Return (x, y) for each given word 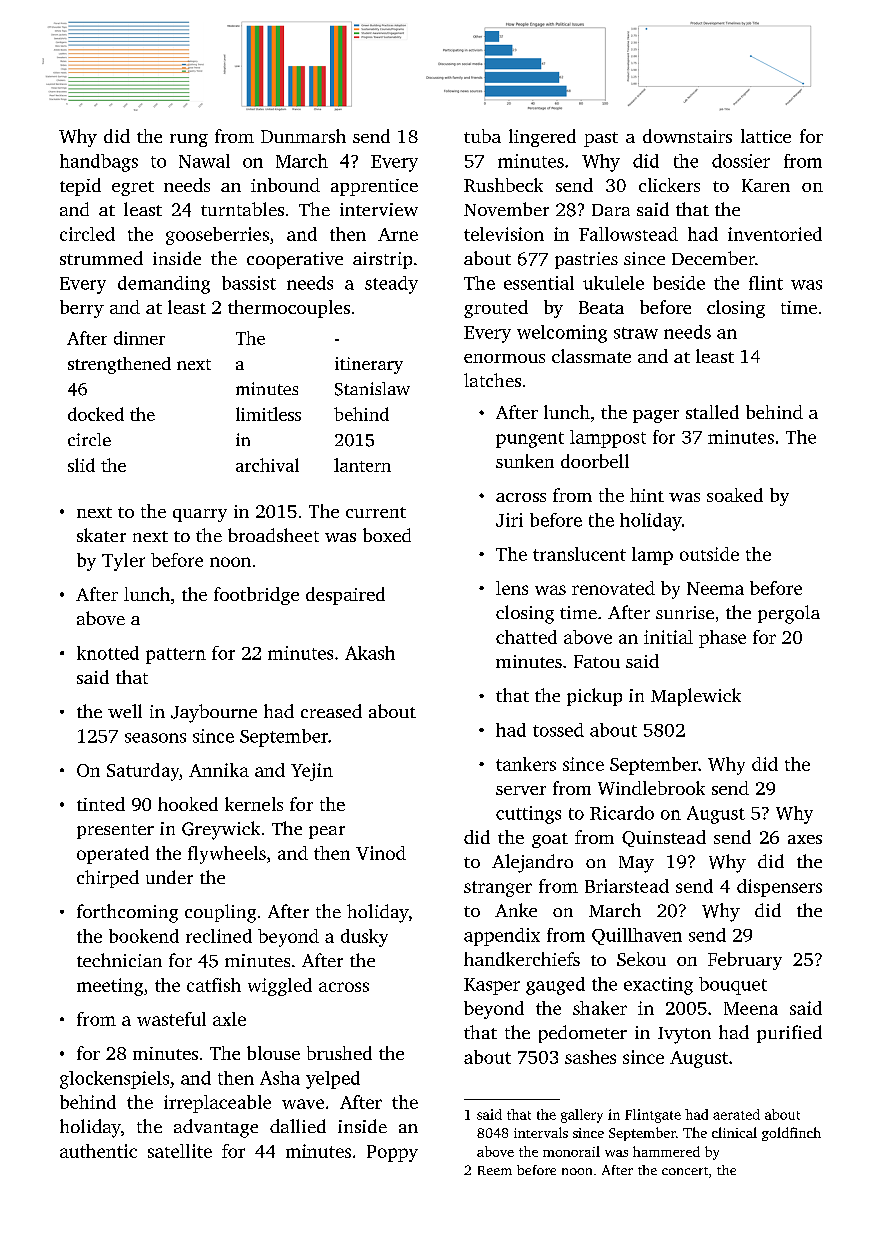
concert (685, 1171)
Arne (398, 234)
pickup (594, 697)
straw (636, 333)
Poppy (392, 1153)
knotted (108, 653)
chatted (526, 637)
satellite (180, 1151)
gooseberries (217, 236)
